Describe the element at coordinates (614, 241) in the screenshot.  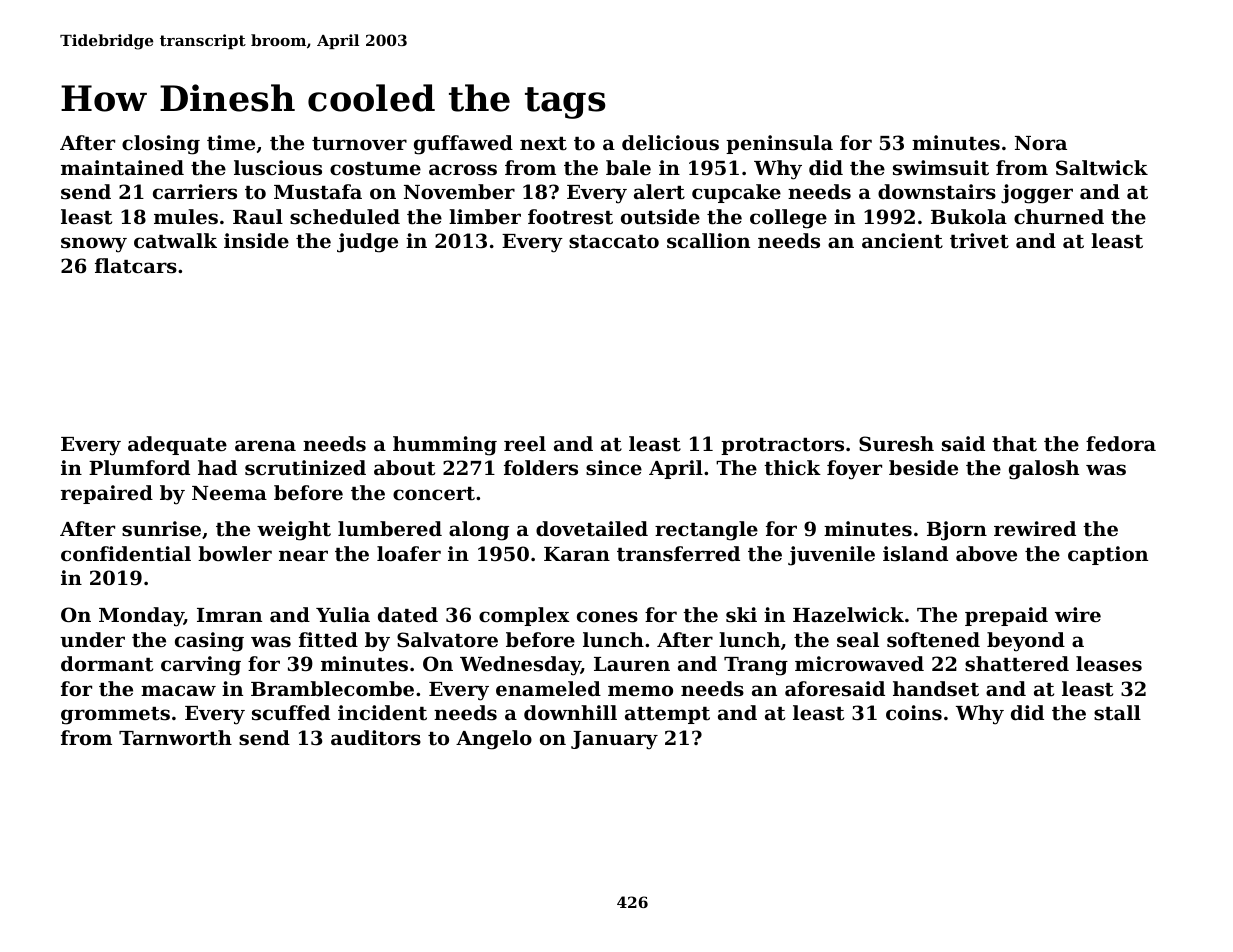
I see `staccato` at that location.
